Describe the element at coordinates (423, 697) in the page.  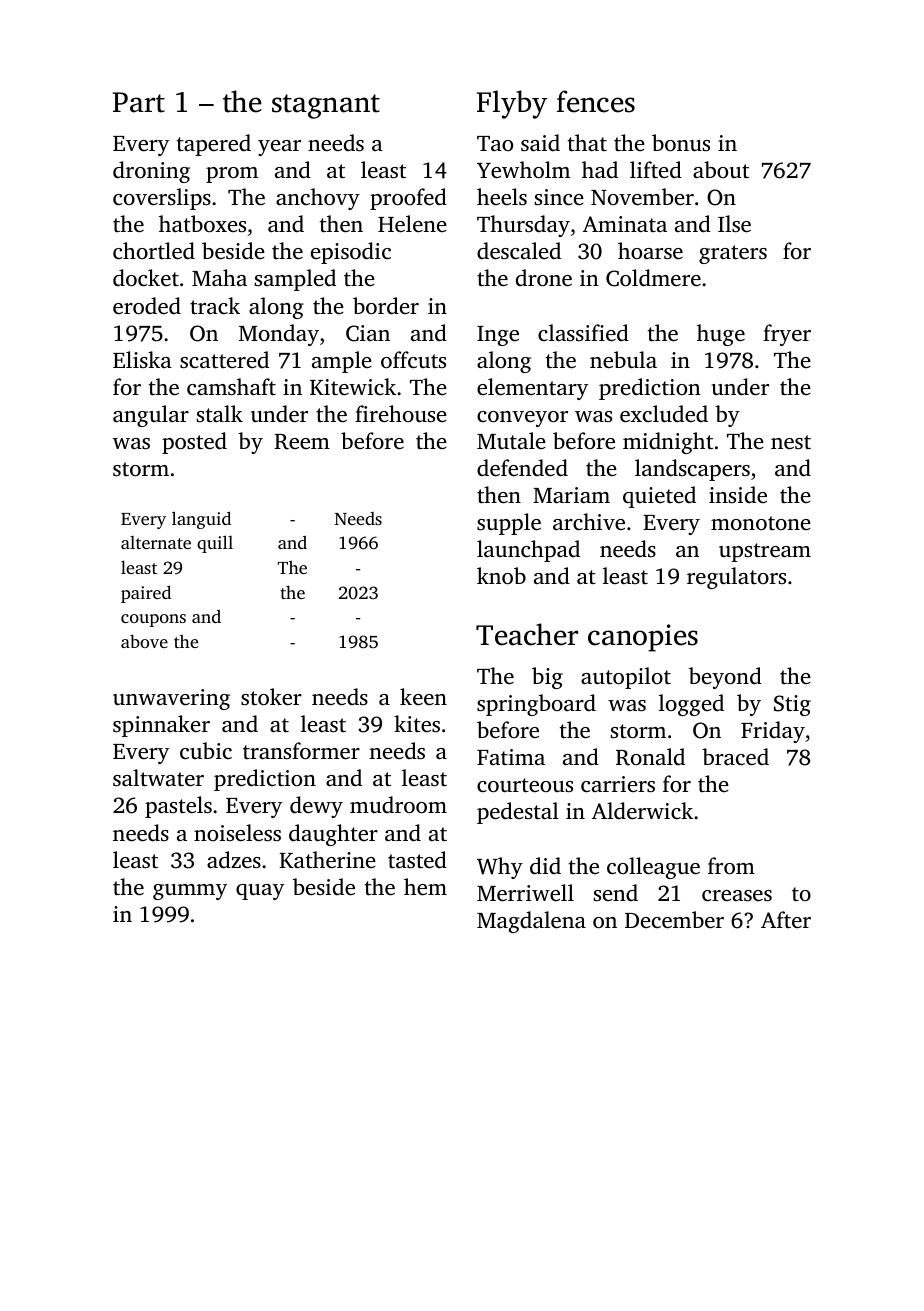
I see `keen` at that location.
